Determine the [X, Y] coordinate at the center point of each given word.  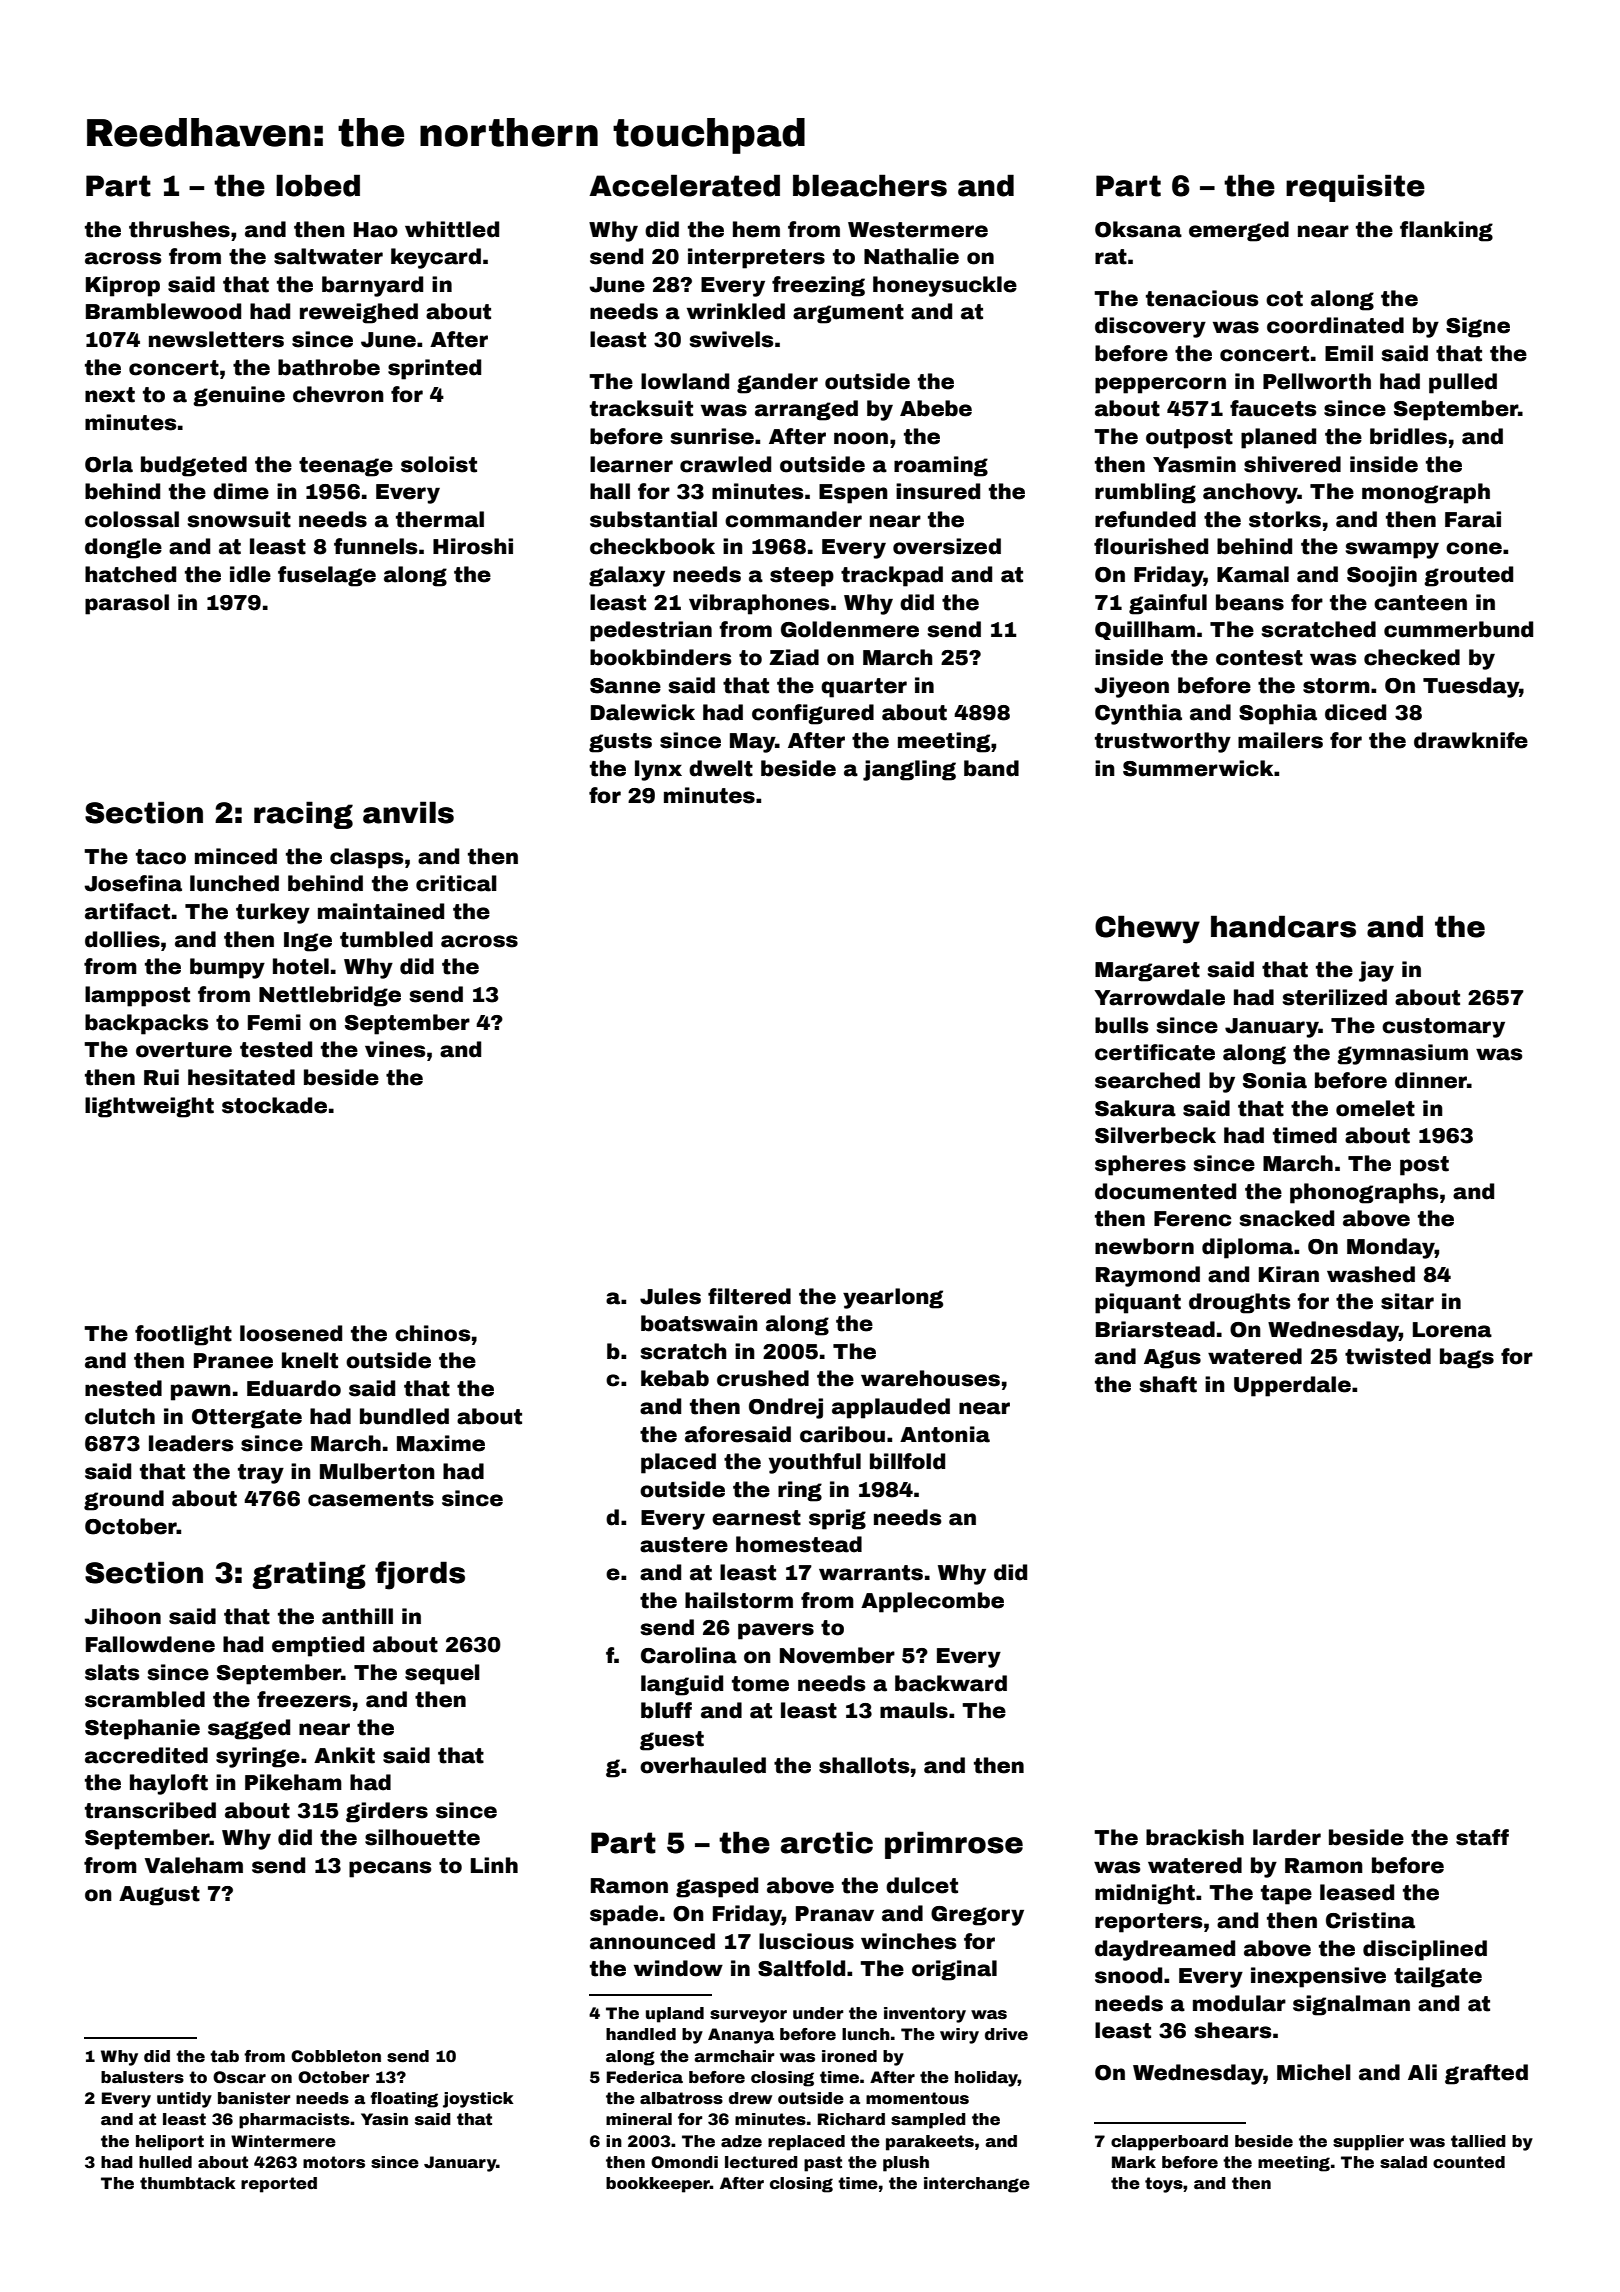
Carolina [689, 1655]
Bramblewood [163, 311]
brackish [1195, 1837]
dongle [123, 548]
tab [224, 2056]
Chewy [1147, 929]
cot [1284, 299]
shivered [1292, 464]
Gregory [977, 1916]
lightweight [149, 1107]
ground [124, 1500]
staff [1482, 1837]
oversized [947, 546]
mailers [1280, 740]
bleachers [870, 185]
